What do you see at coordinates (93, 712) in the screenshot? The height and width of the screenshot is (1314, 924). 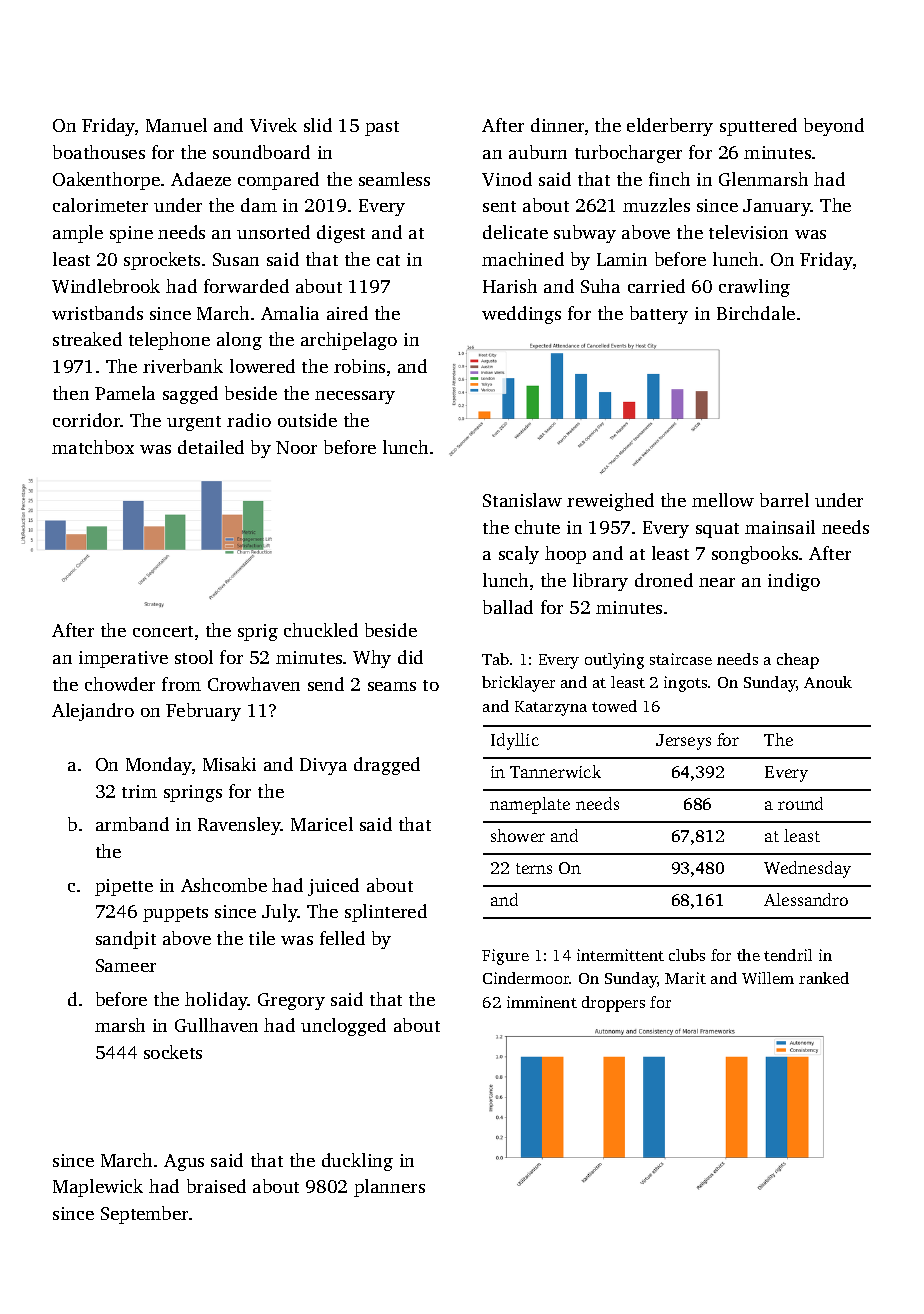 I see `Alejandro` at bounding box center [93, 712].
